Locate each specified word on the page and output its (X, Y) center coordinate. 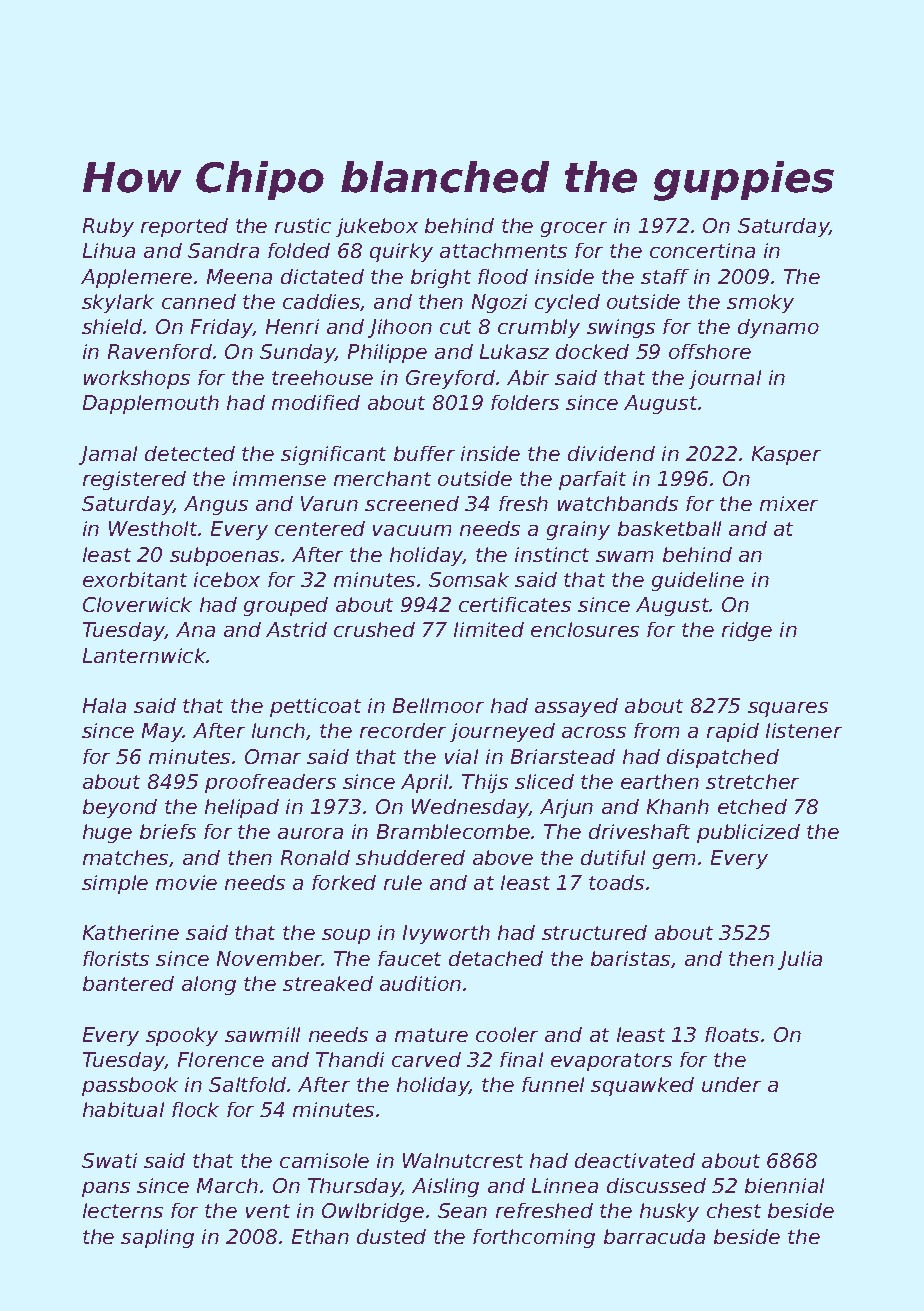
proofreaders (270, 783)
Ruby (108, 227)
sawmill (262, 1034)
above (503, 857)
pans (106, 1189)
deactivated (635, 1160)
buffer (424, 453)
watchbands (618, 503)
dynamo (778, 328)
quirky (401, 252)
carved (426, 1059)
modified (316, 402)
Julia (800, 960)
